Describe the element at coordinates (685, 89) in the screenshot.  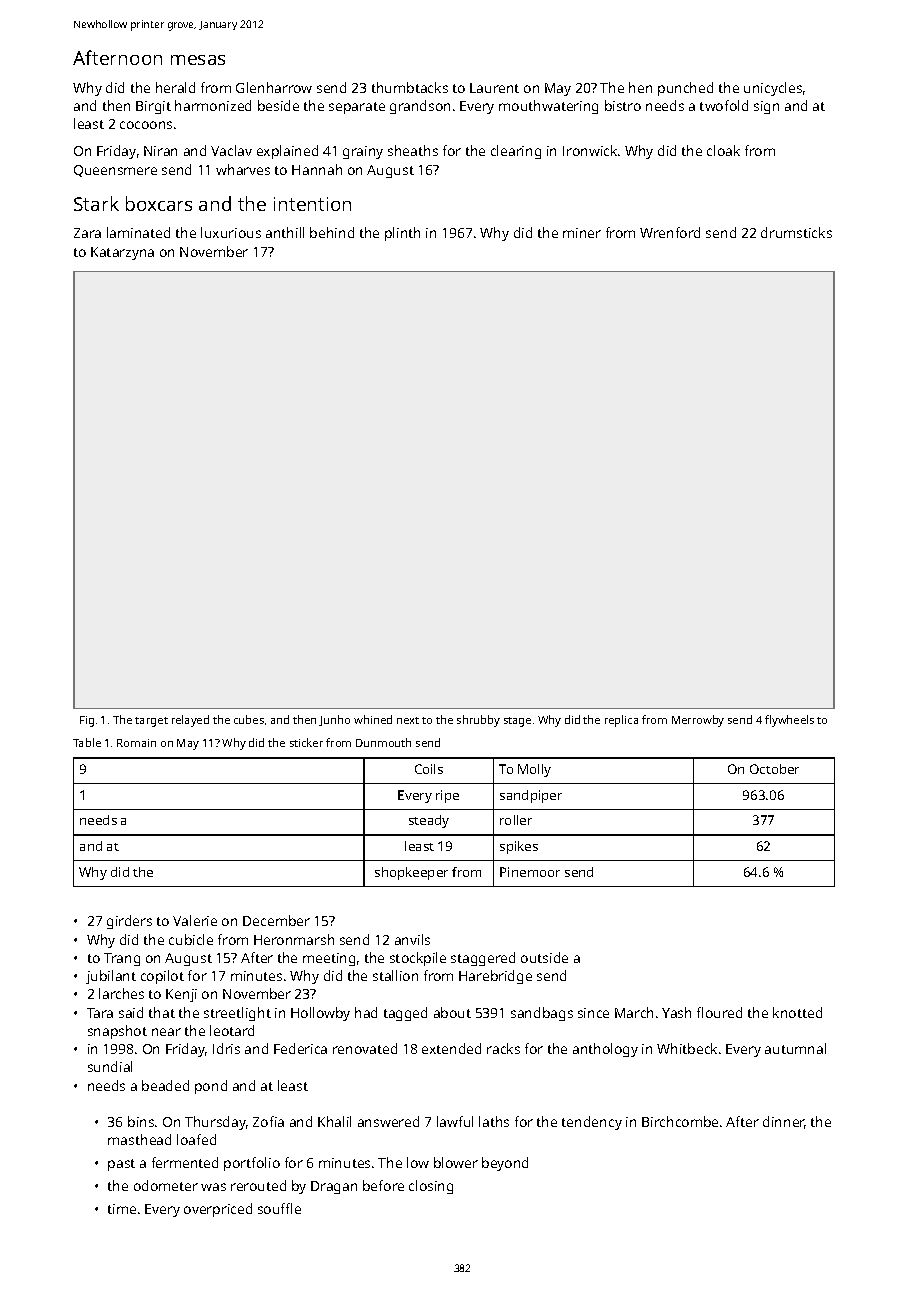
I see `punched` at that location.
